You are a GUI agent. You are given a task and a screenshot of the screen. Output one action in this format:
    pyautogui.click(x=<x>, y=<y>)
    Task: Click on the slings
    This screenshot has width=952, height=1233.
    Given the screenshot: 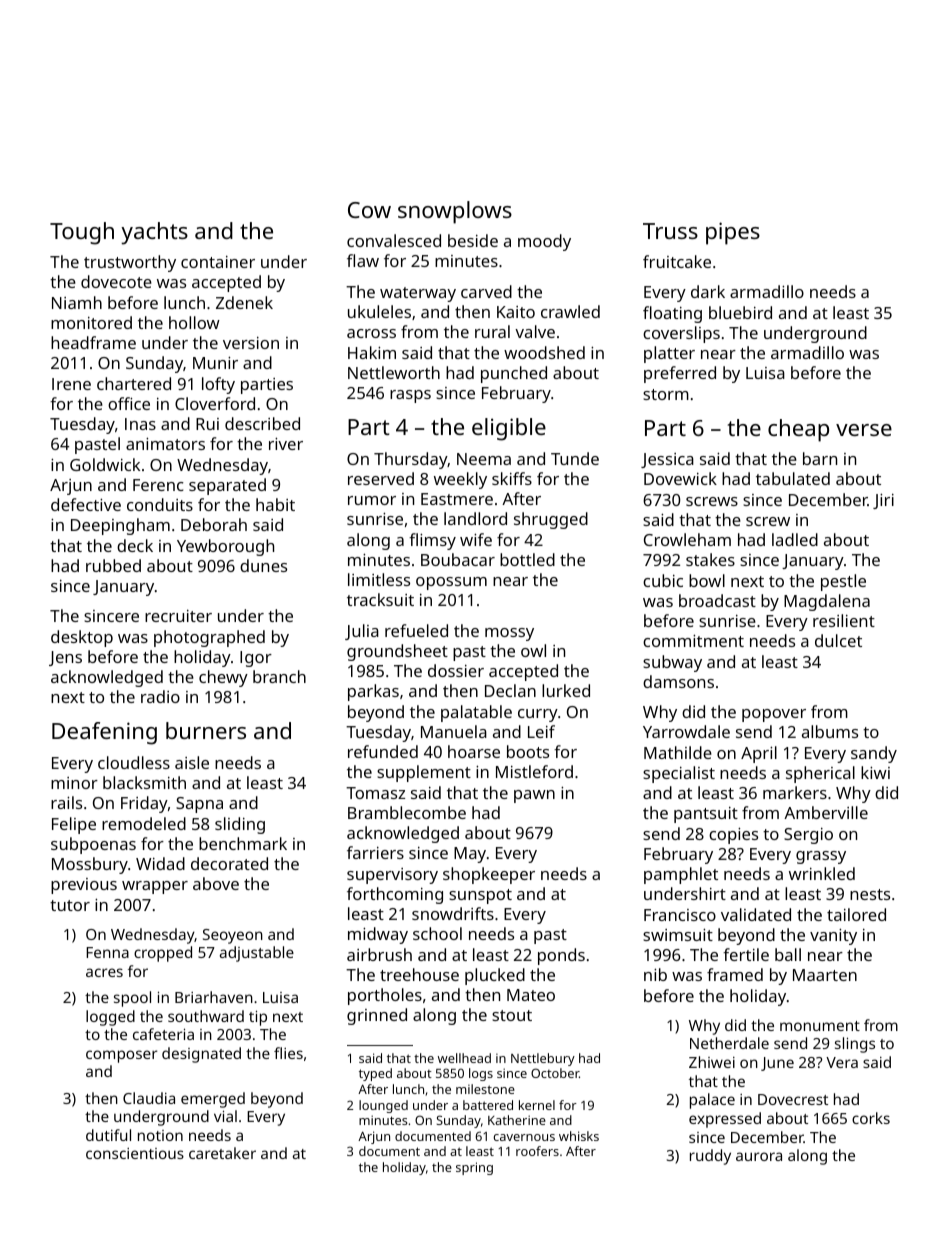 What is the action you would take?
    pyautogui.click(x=855, y=1045)
